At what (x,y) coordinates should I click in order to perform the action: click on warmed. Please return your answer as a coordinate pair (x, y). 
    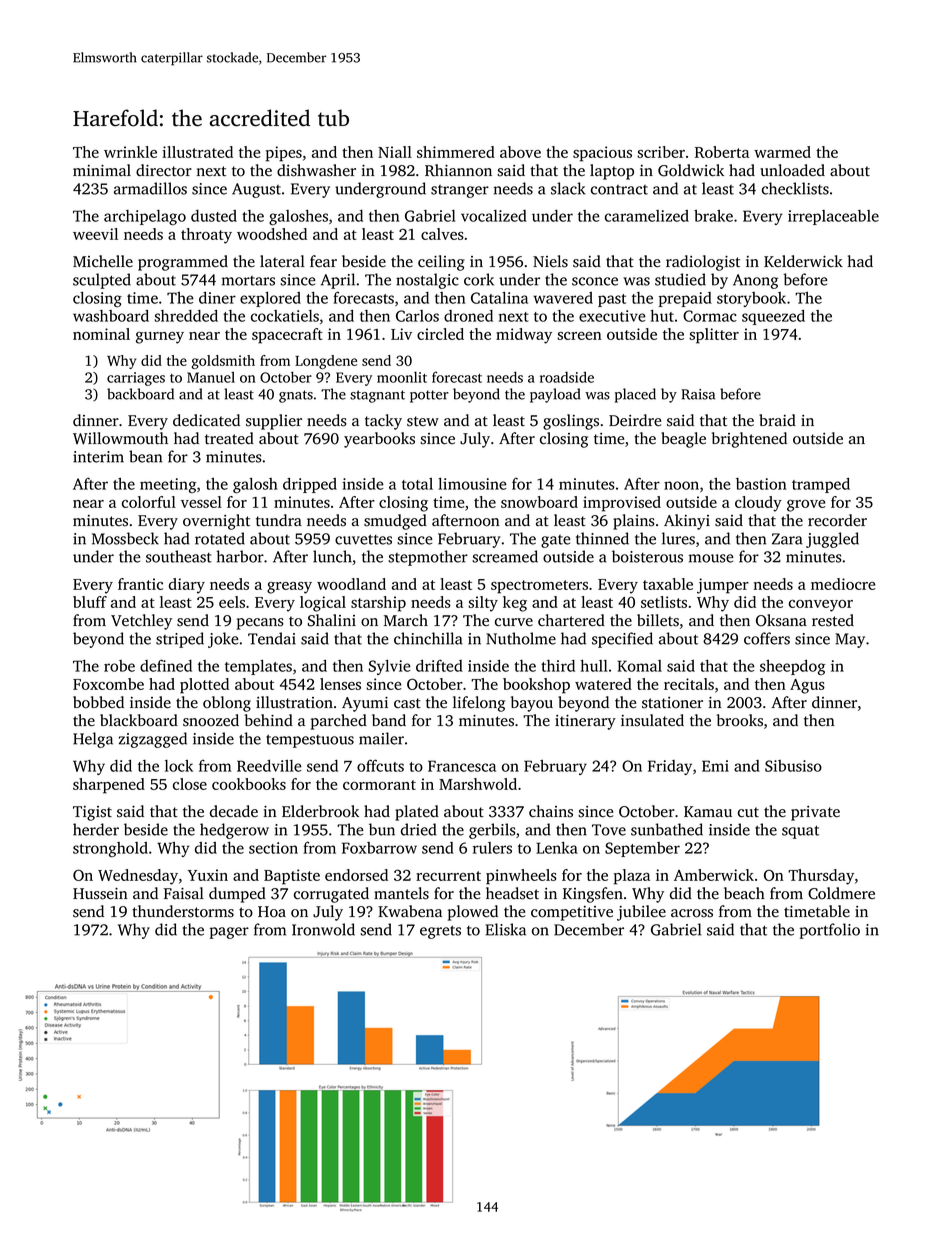
    Looking at the image, I should click on (782, 152).
